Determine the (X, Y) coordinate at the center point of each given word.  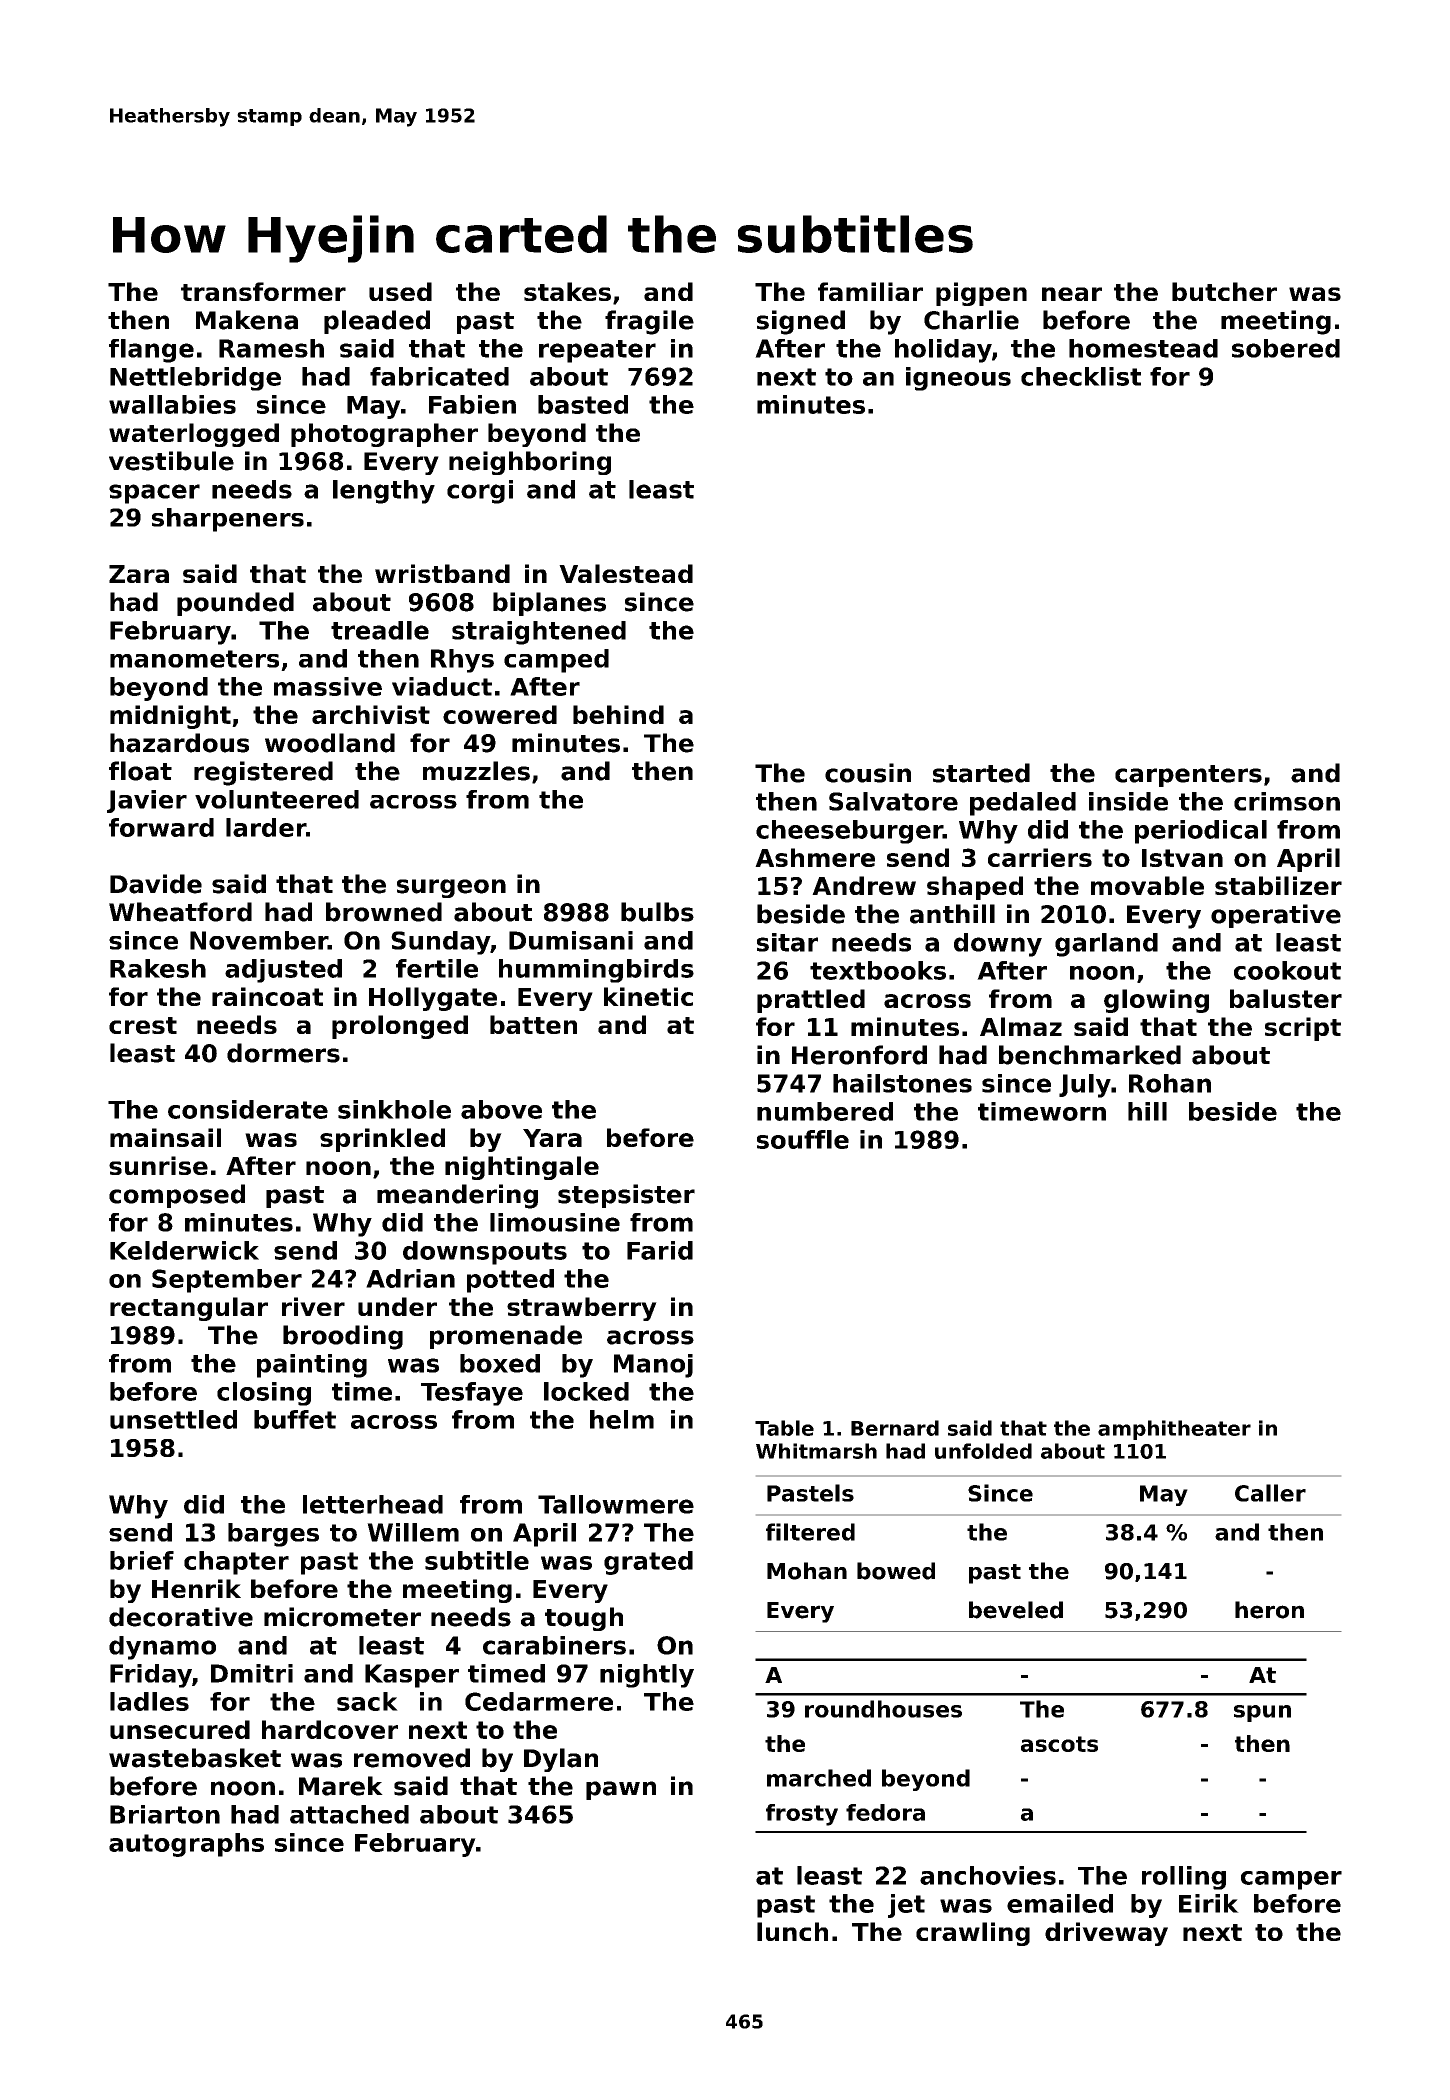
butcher (1224, 291)
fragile (649, 322)
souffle (803, 1139)
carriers (1040, 857)
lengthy (384, 492)
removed (412, 1758)
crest (143, 1025)
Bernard (895, 1428)
